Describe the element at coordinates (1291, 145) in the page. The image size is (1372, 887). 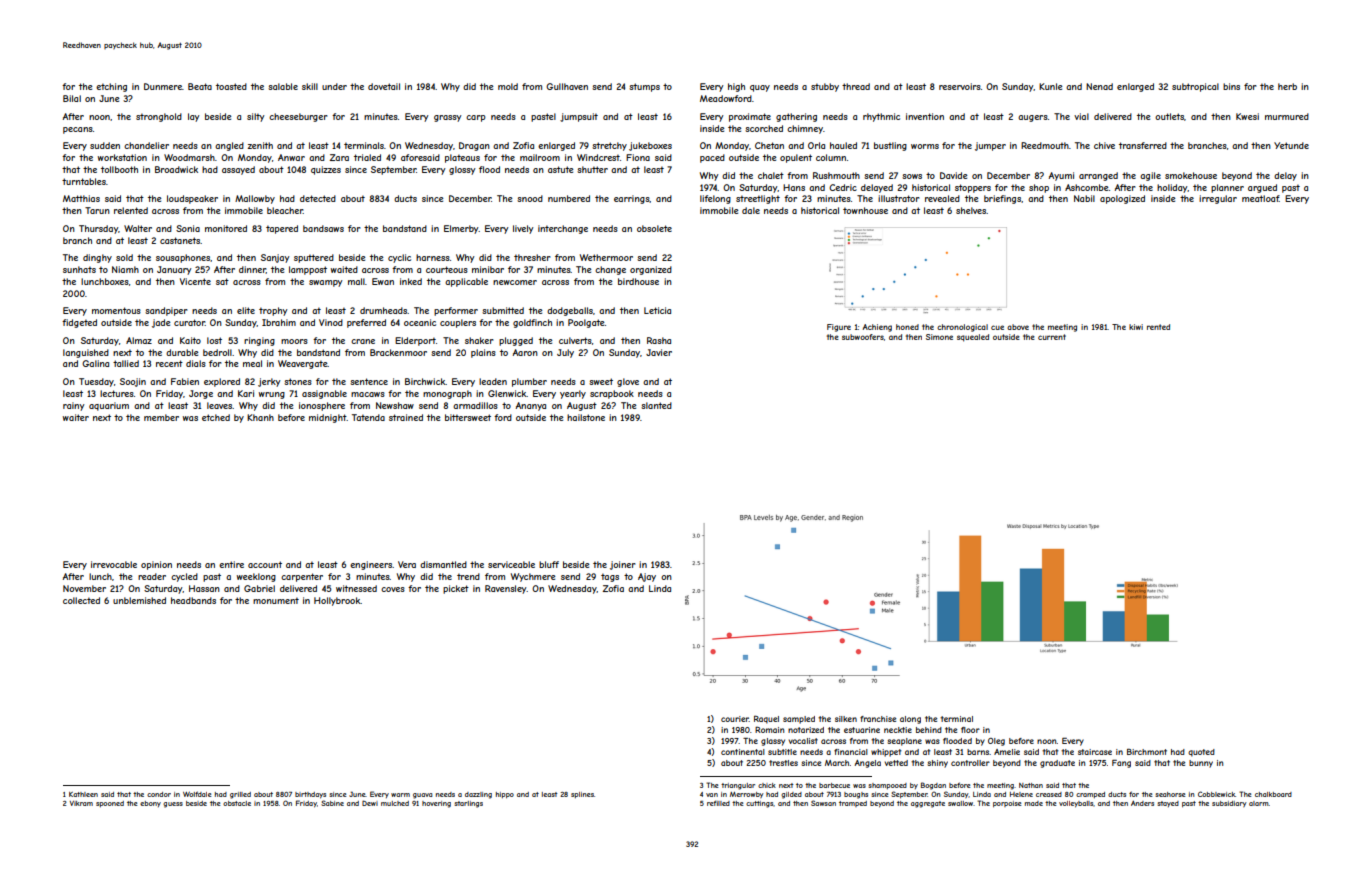
I see `Yetunde` at that location.
